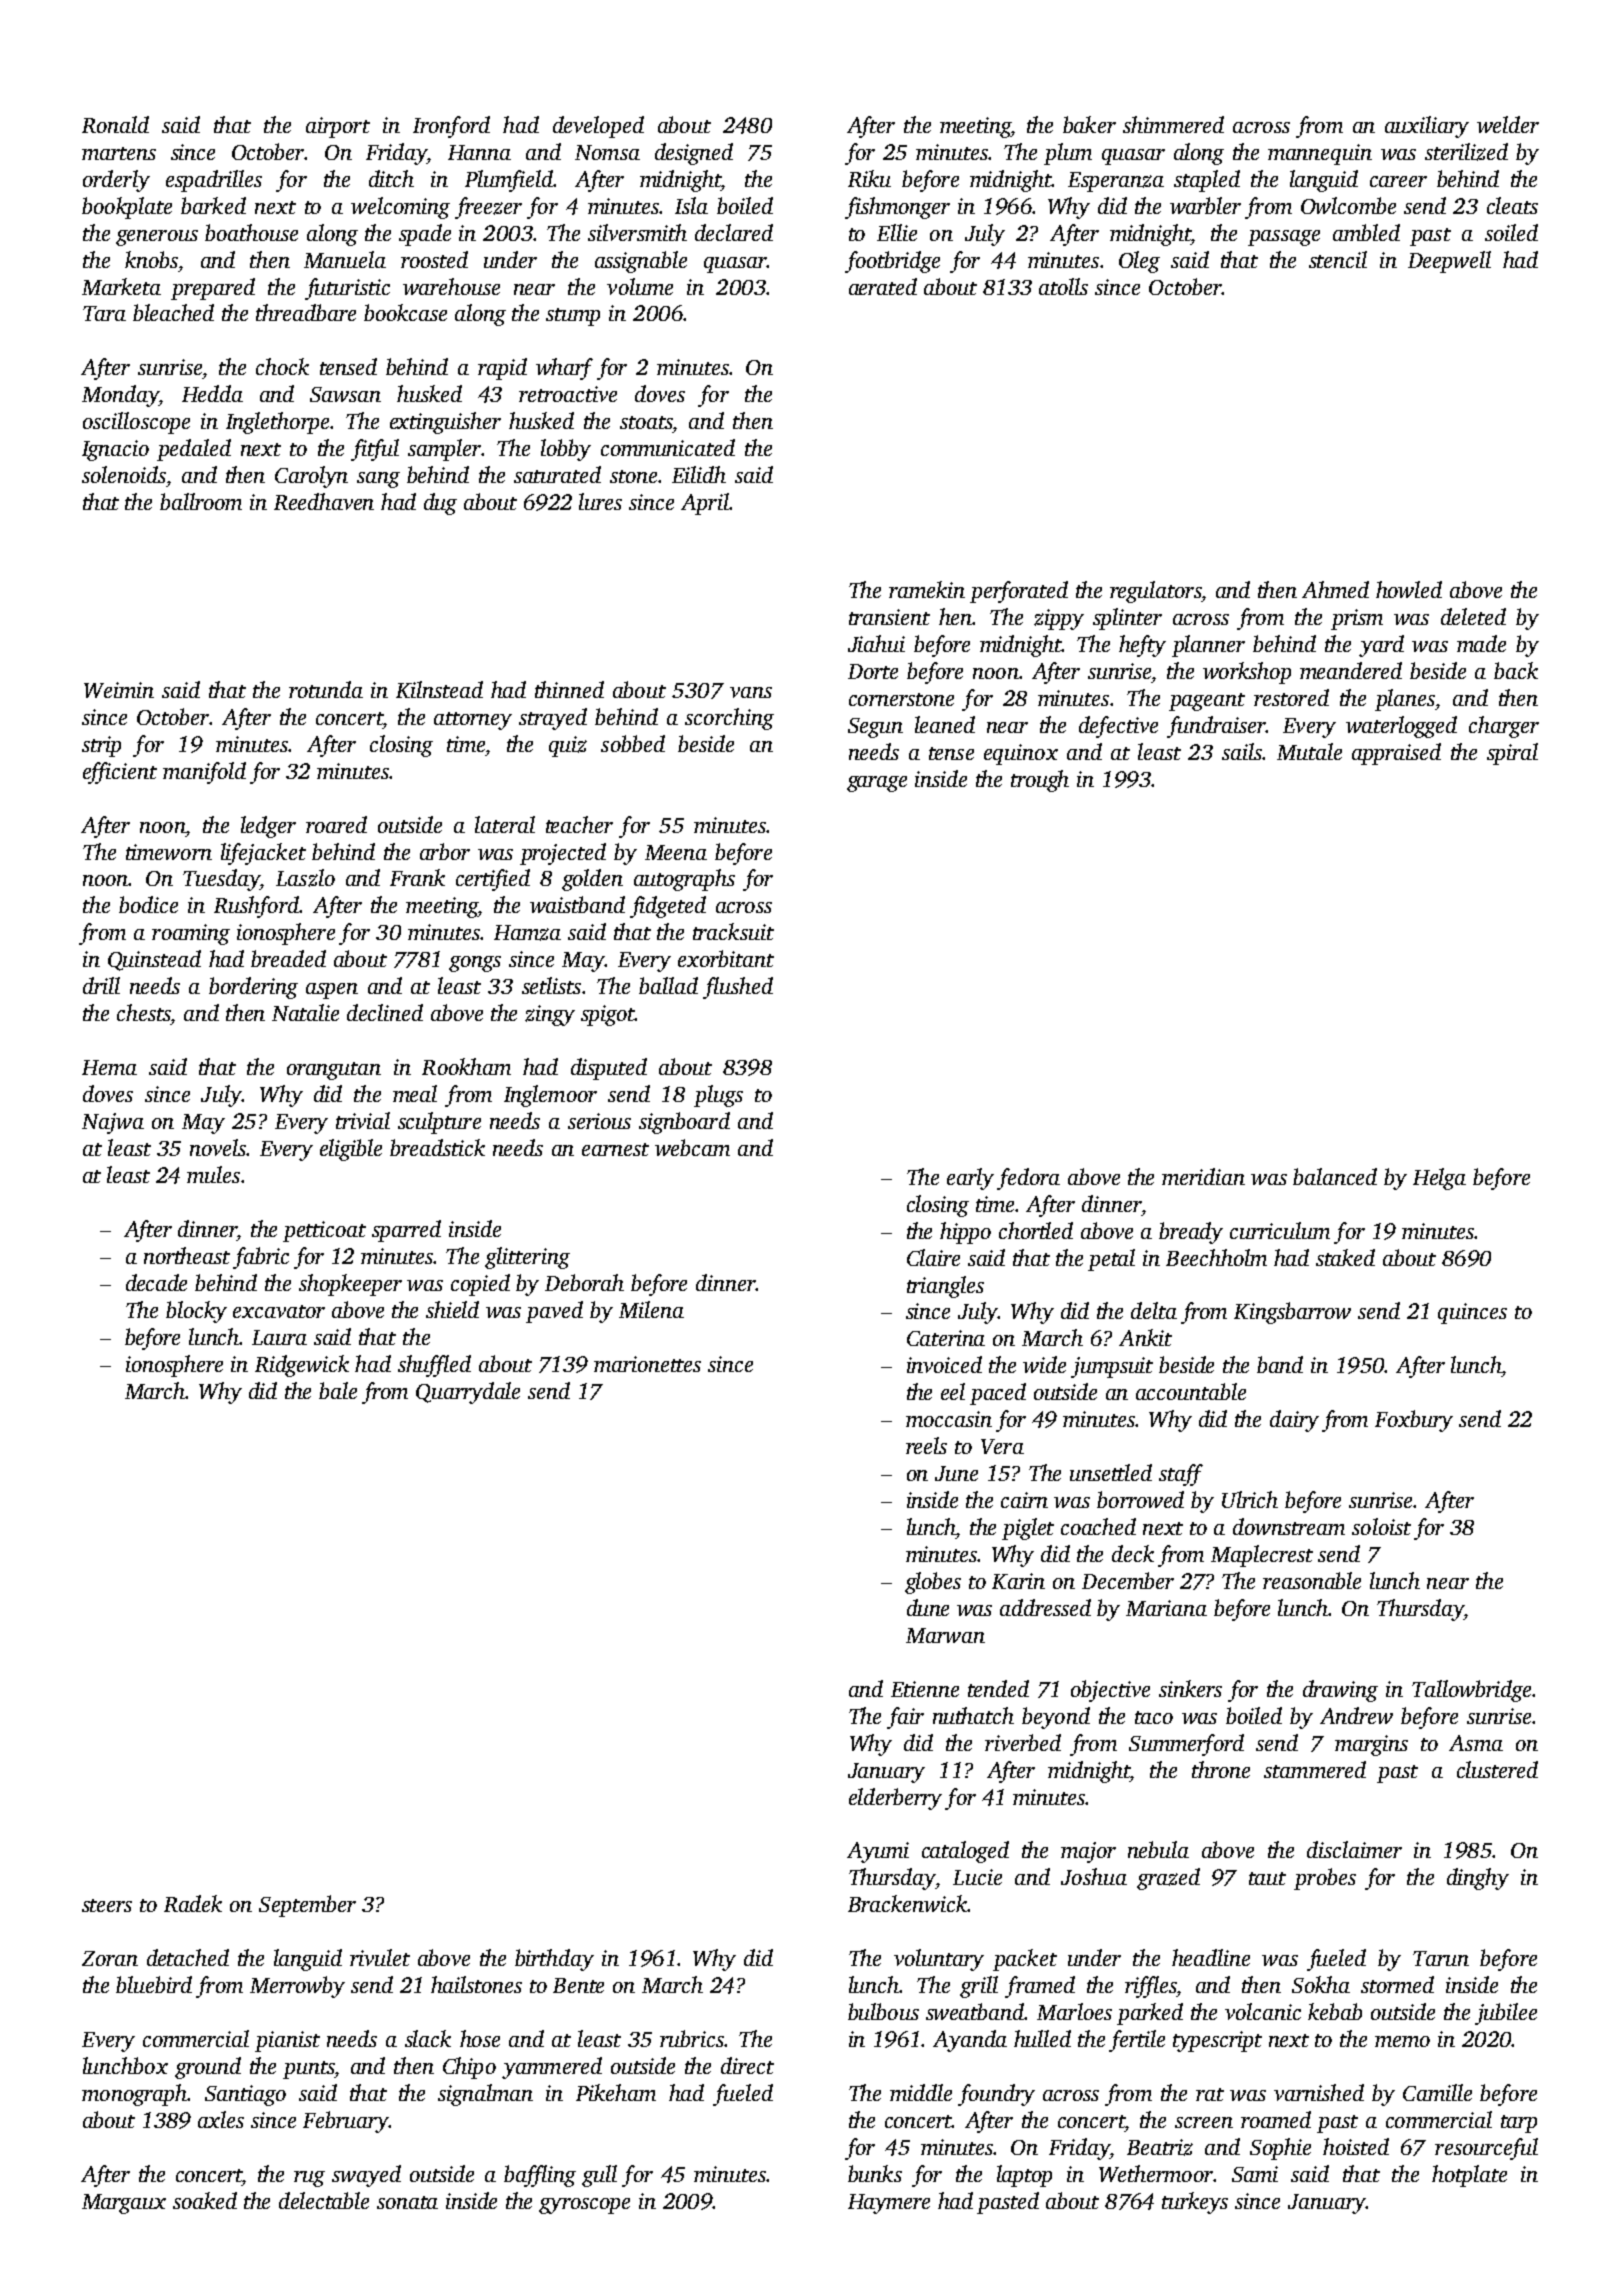 This image has height=2292, width=1620. Describe the element at coordinates (640, 286) in the image. I see `volume` at that location.
